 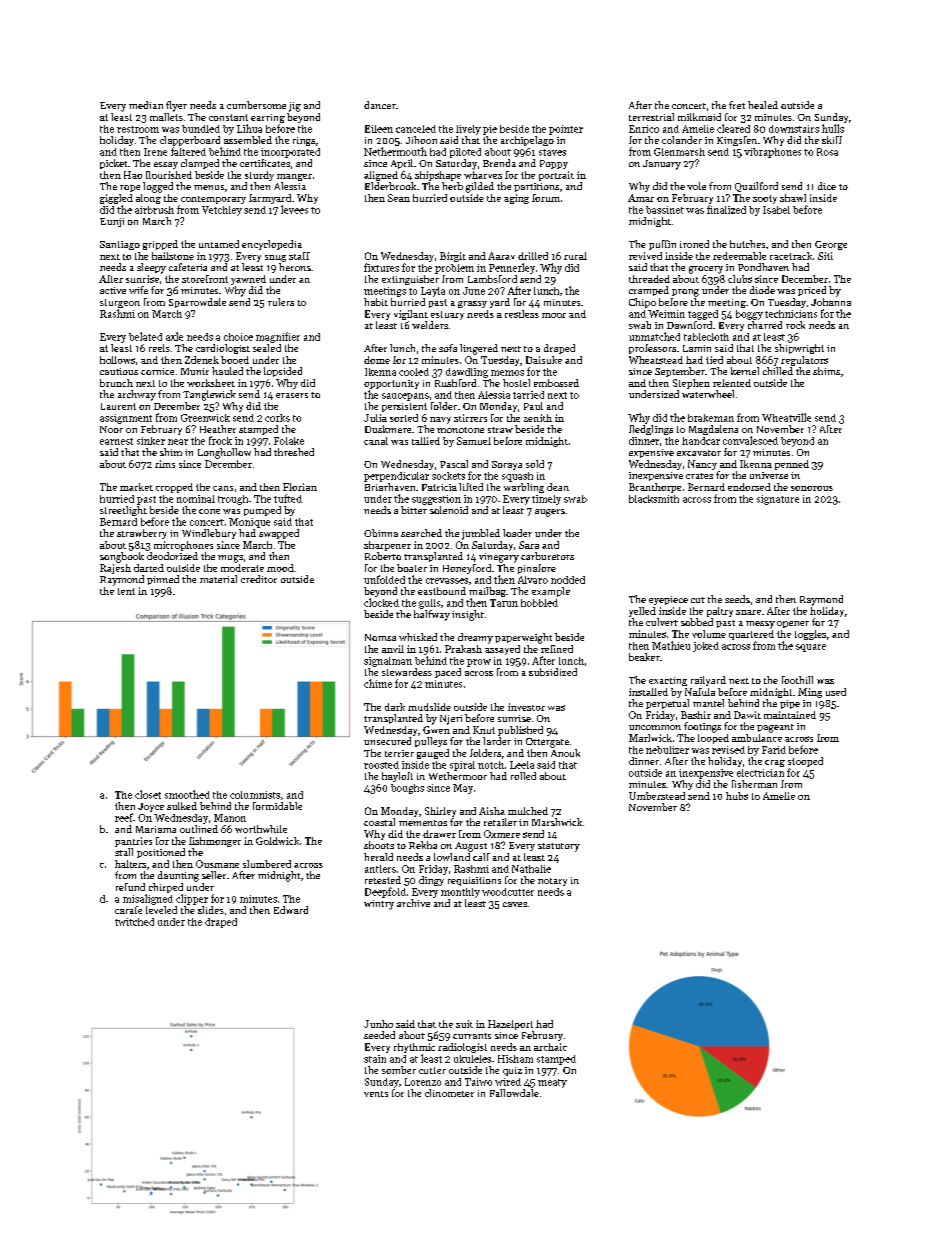 I want to click on picket, so click(x=113, y=164).
